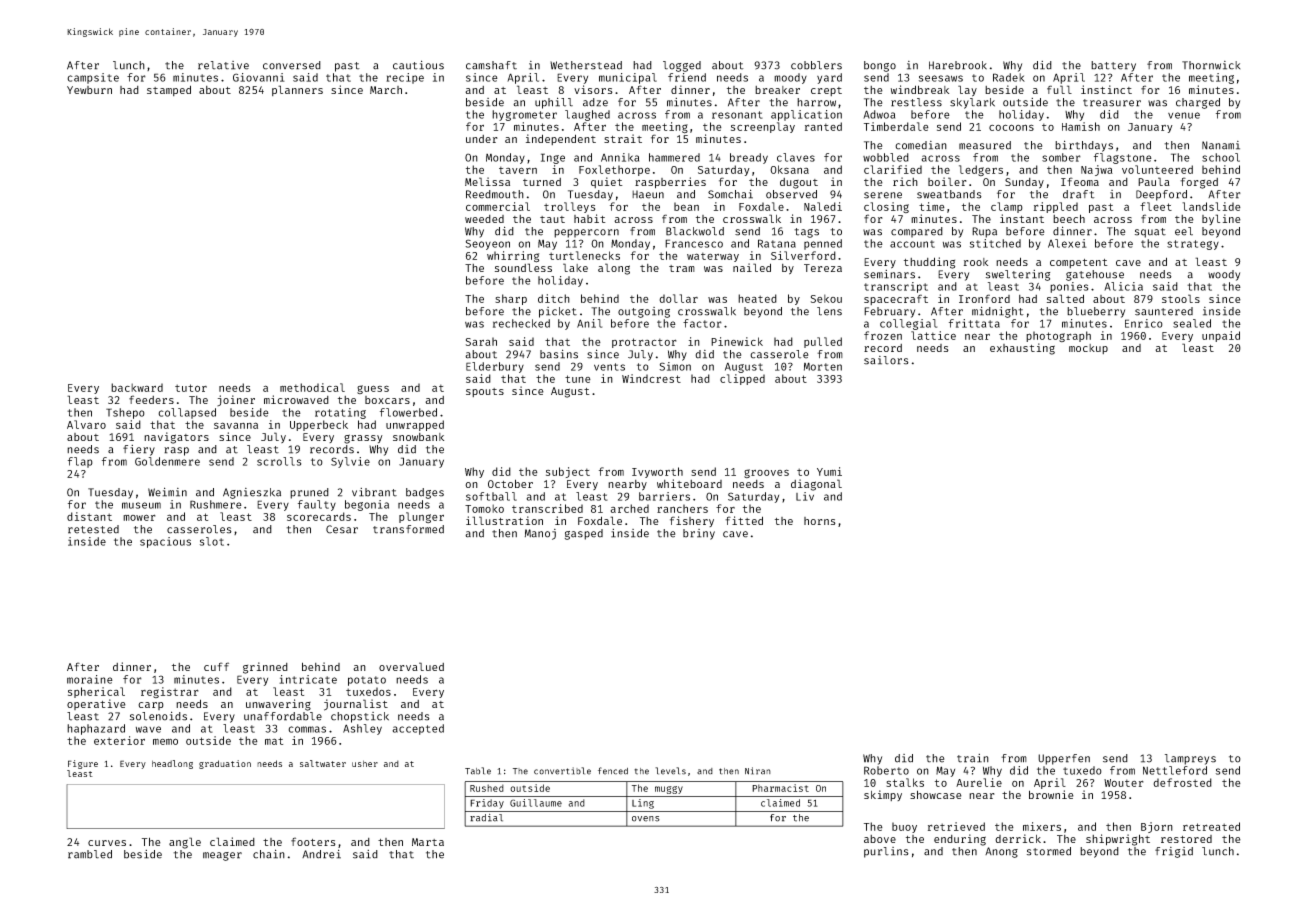  What do you see at coordinates (933, 335) in the document?
I see `lattice` at bounding box center [933, 335].
